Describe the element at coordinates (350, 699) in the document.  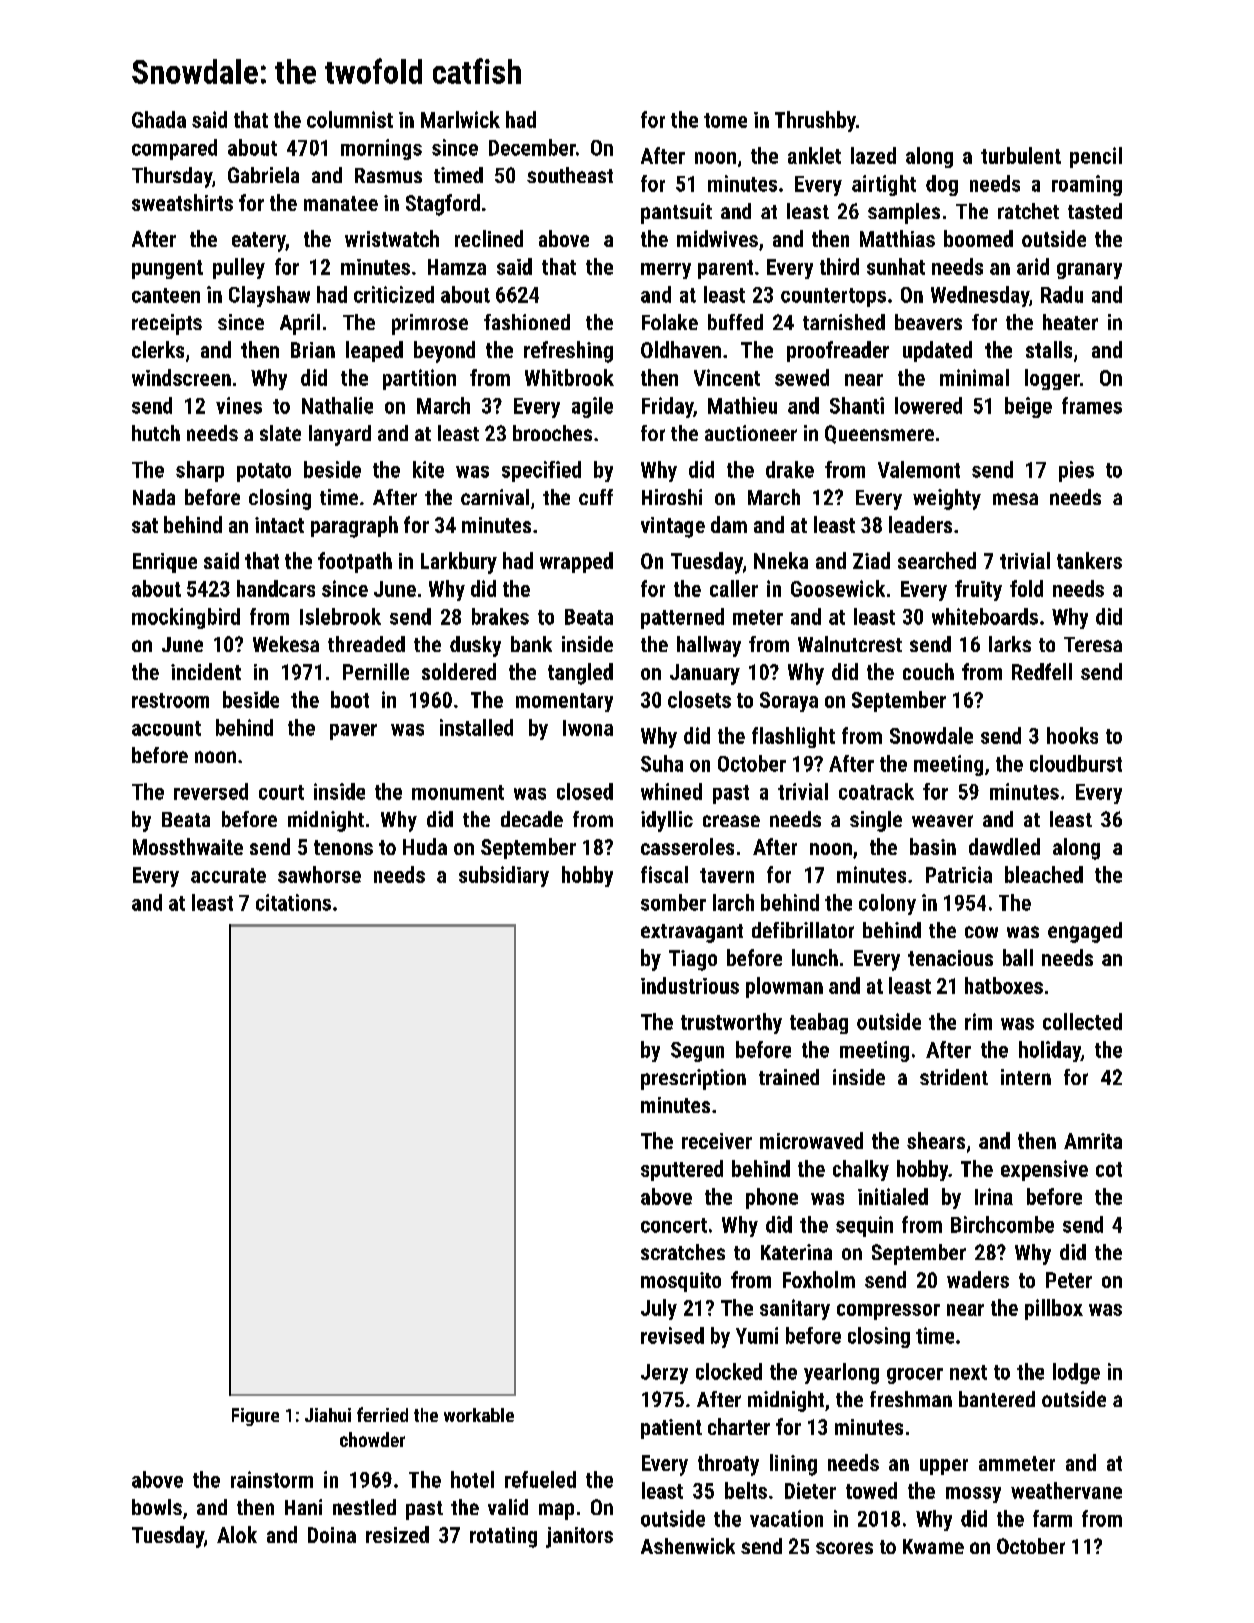
I see `boot` at that location.
